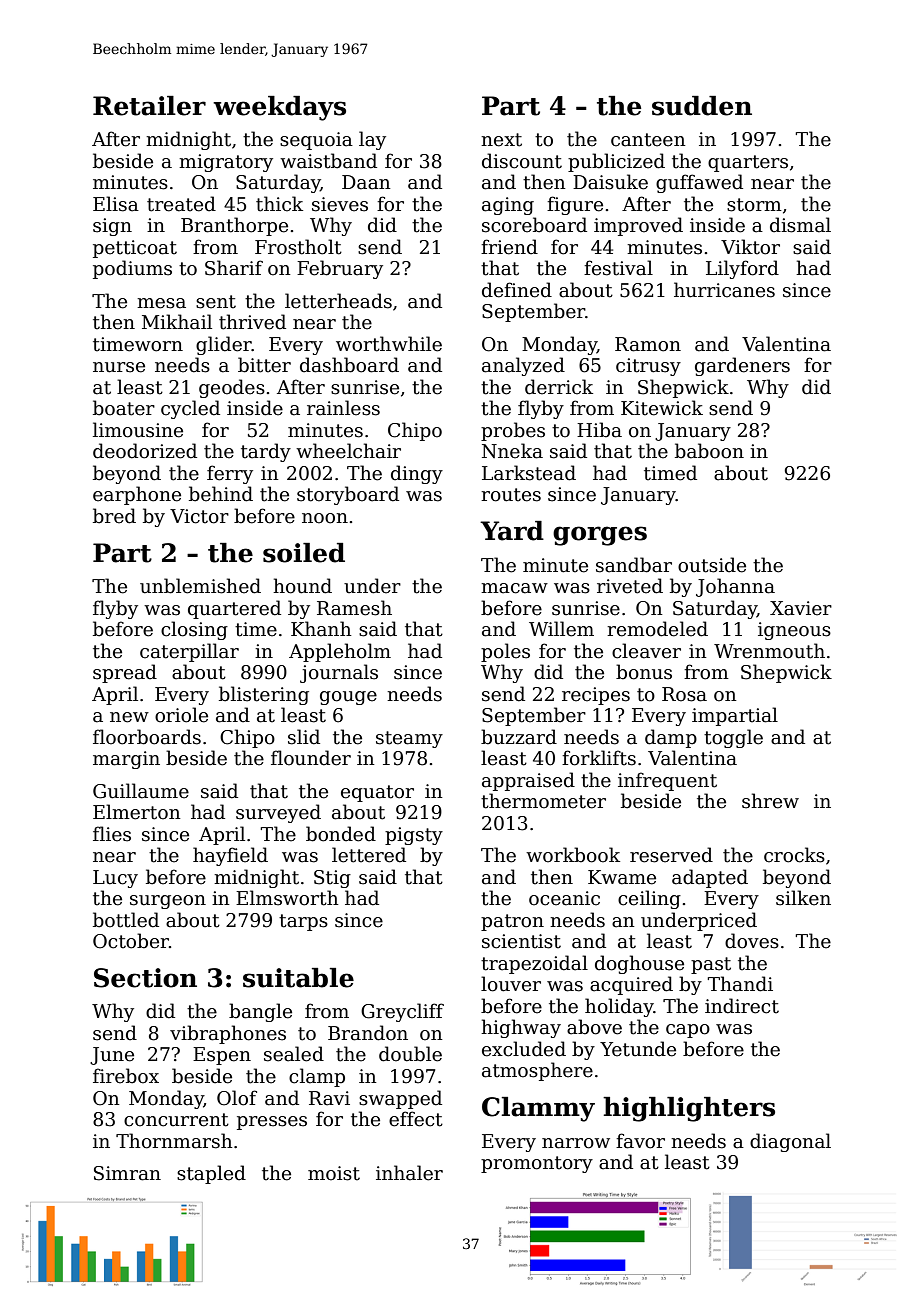 This screenshot has width=924, height=1311. Describe the element at coordinates (174, 1141) in the screenshot. I see `Thornmarsh` at that location.
